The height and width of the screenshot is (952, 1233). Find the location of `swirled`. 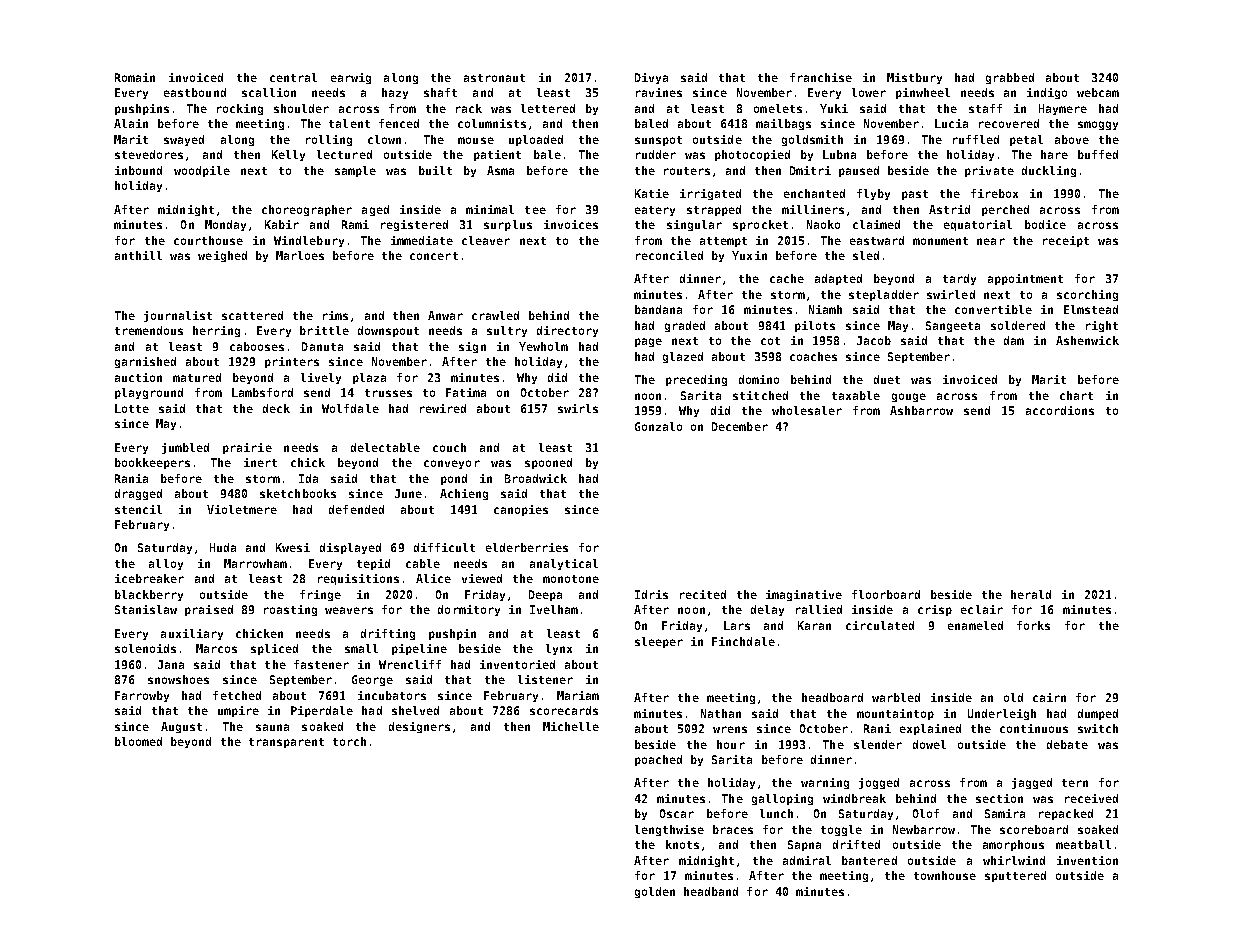

swirled is located at coordinates (951, 294).
